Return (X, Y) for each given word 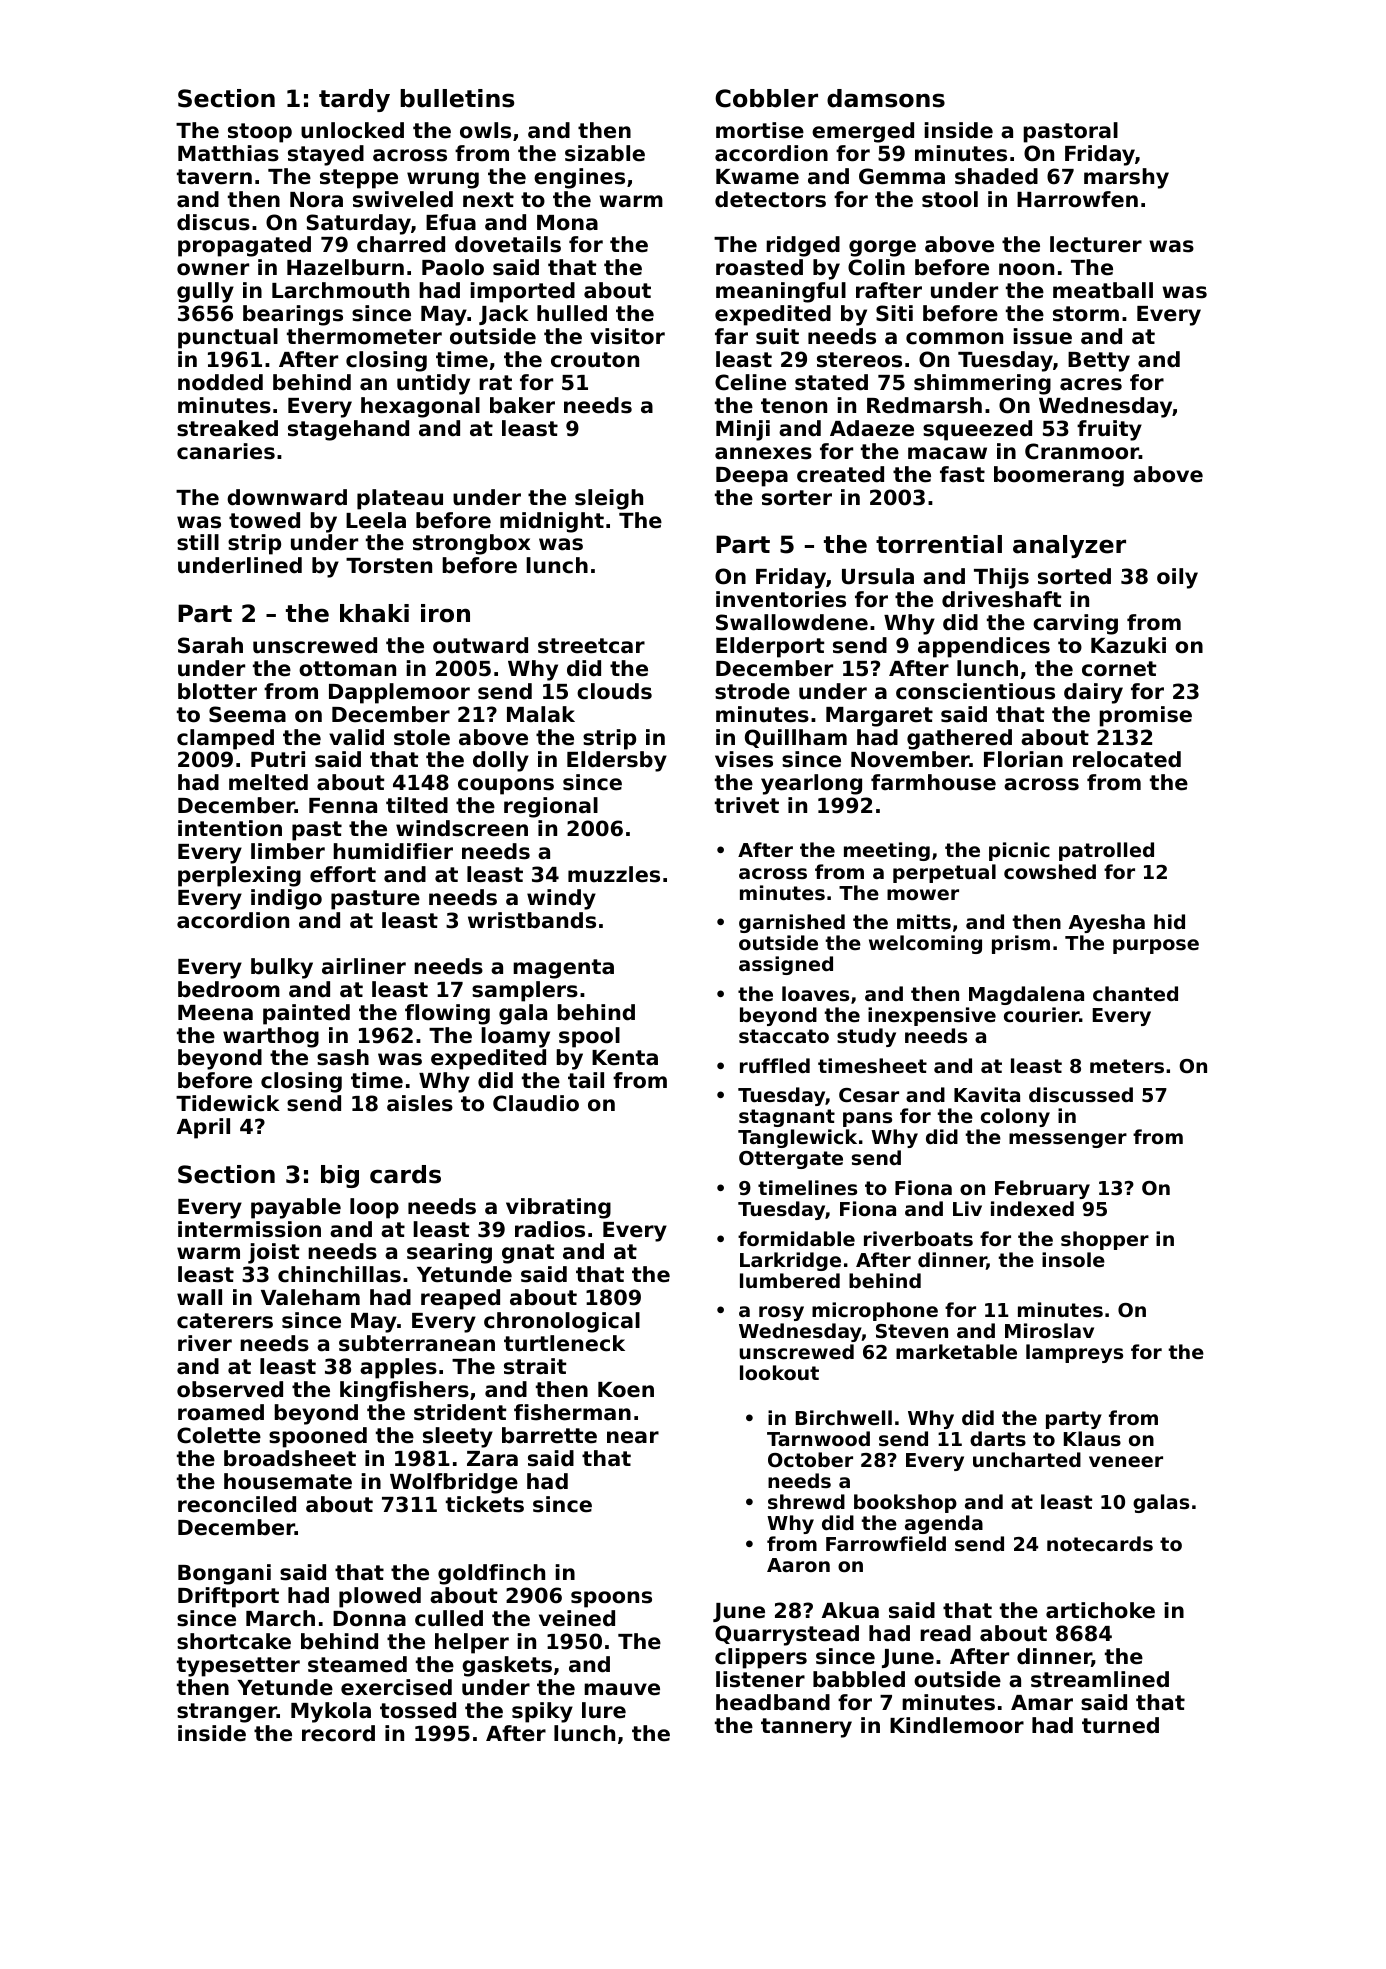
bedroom (229, 989)
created (840, 474)
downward (287, 497)
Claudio (536, 1103)
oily (1177, 578)
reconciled (237, 1504)
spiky (542, 1712)
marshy (1126, 178)
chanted (1135, 993)
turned (1120, 1725)
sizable (605, 153)
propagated (244, 246)
